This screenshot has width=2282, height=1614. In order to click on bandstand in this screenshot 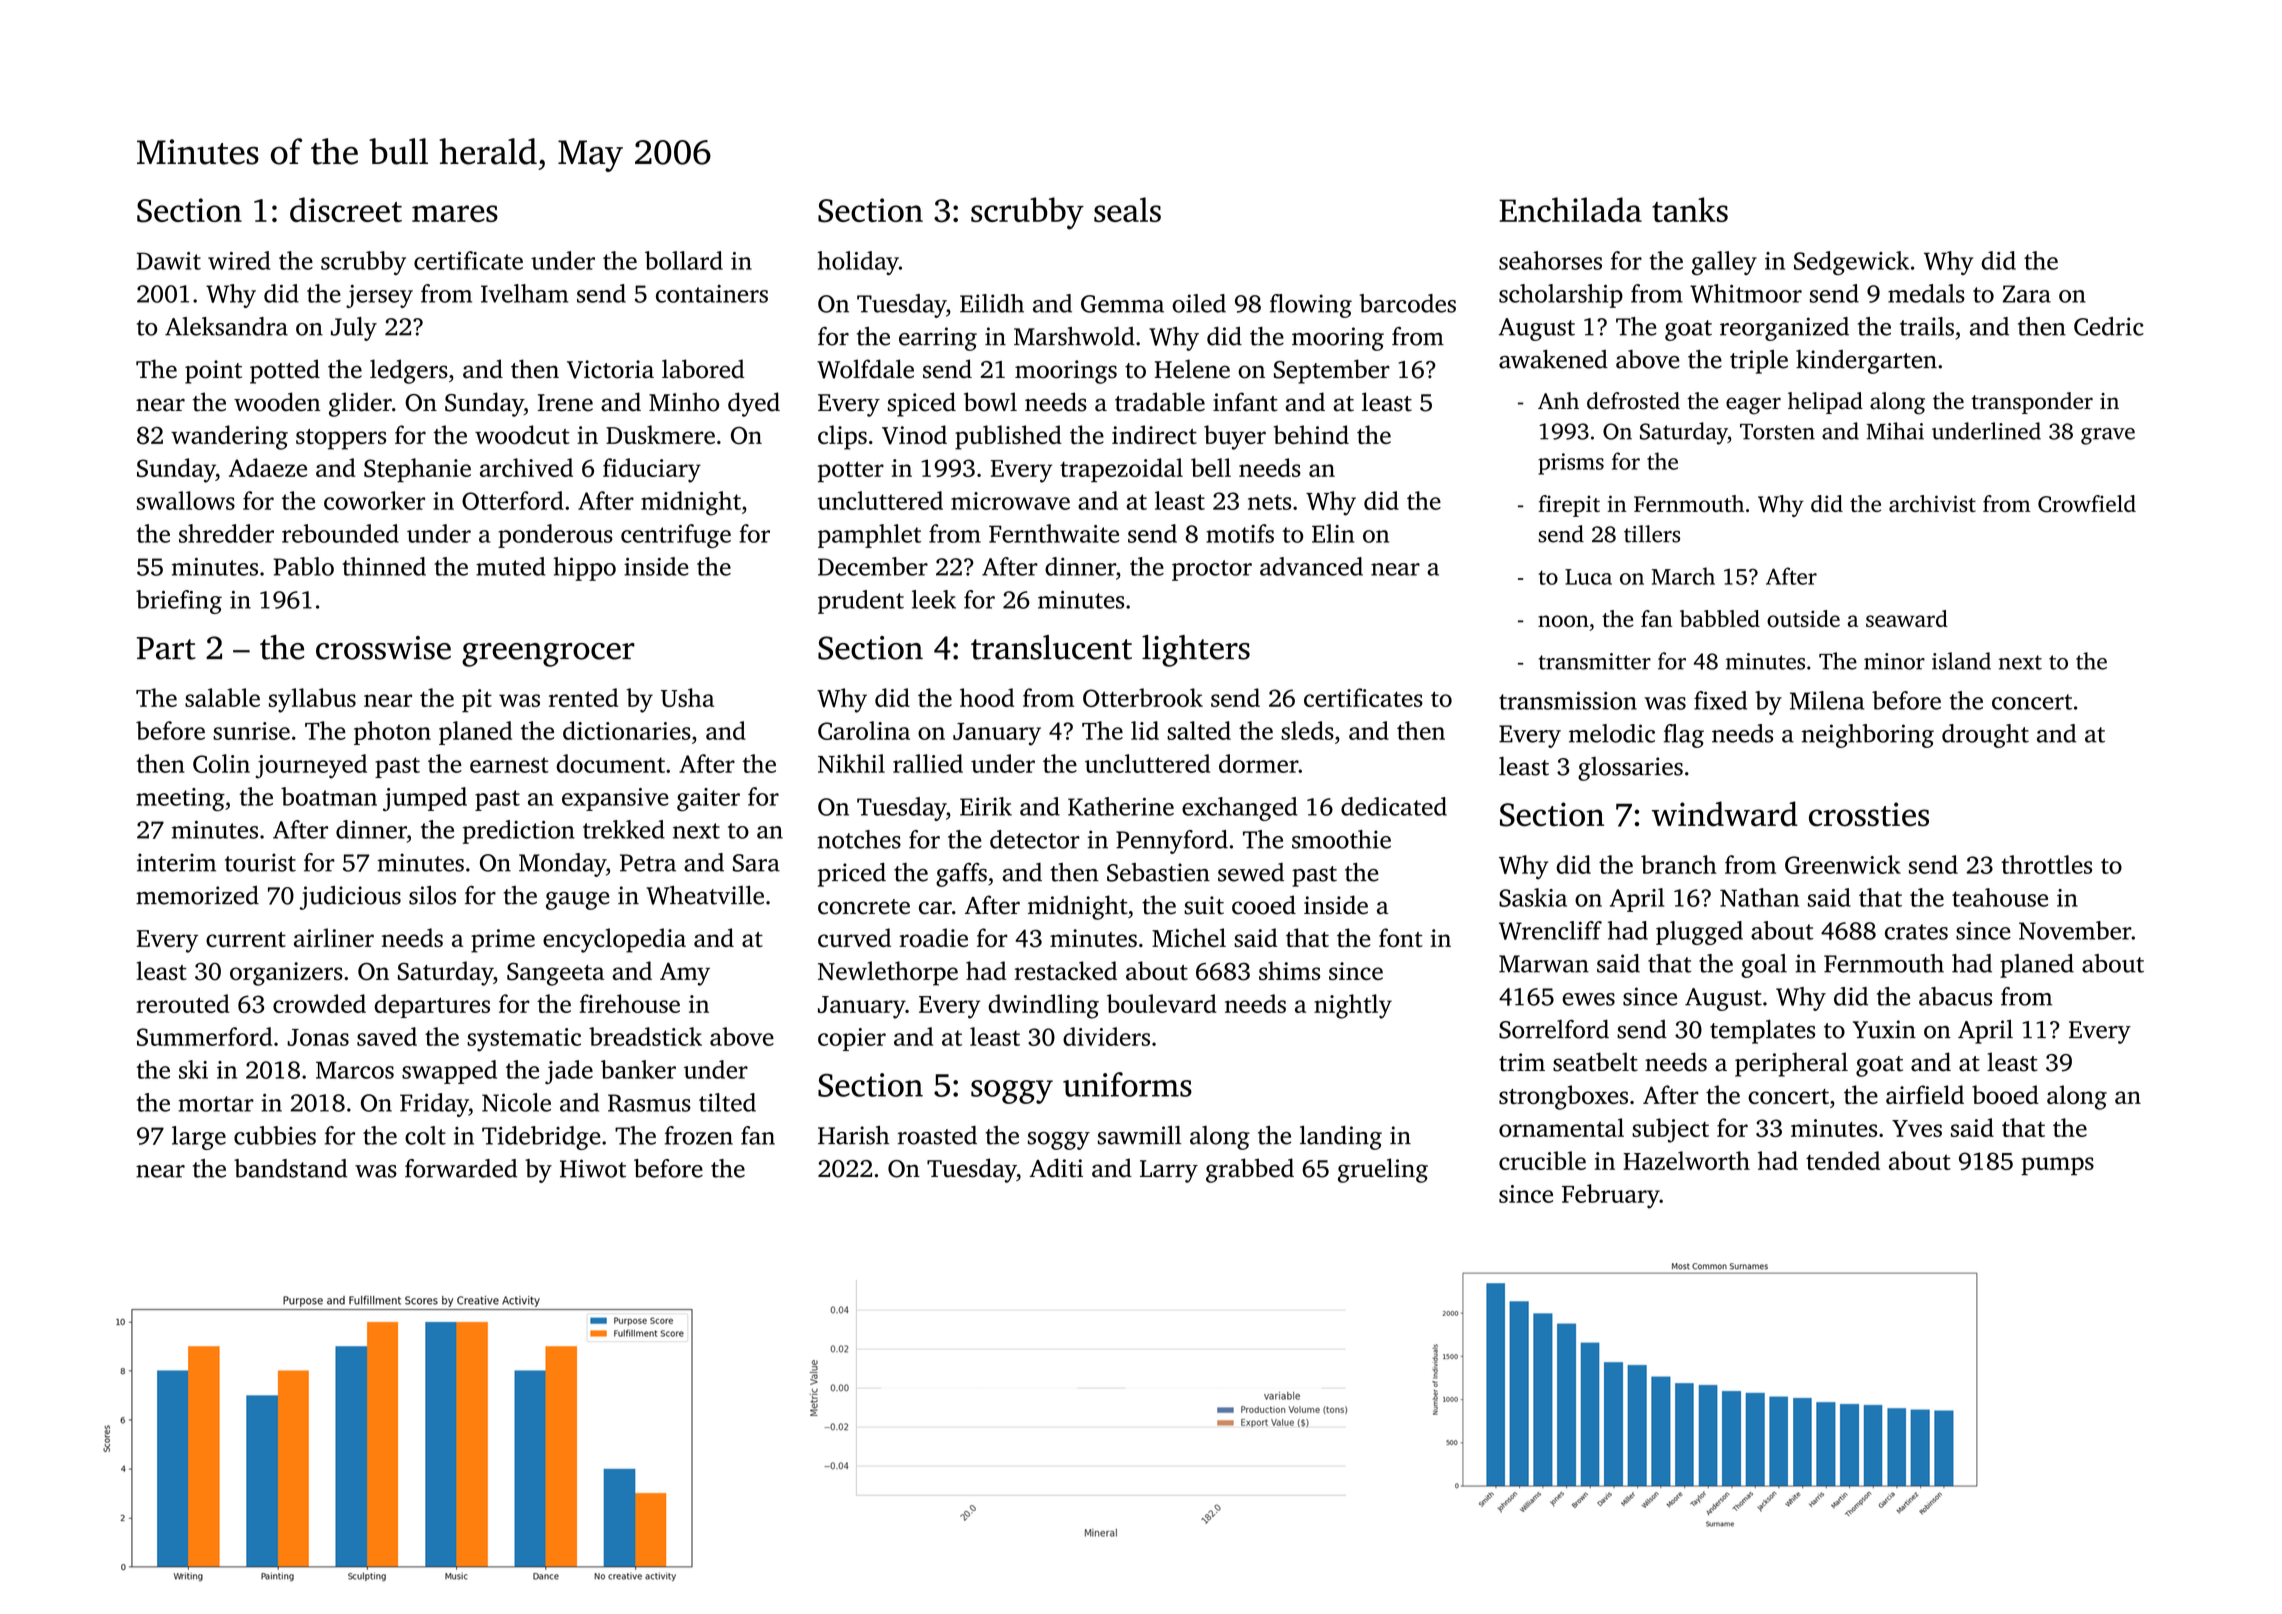, I will do `click(290, 1168)`.
